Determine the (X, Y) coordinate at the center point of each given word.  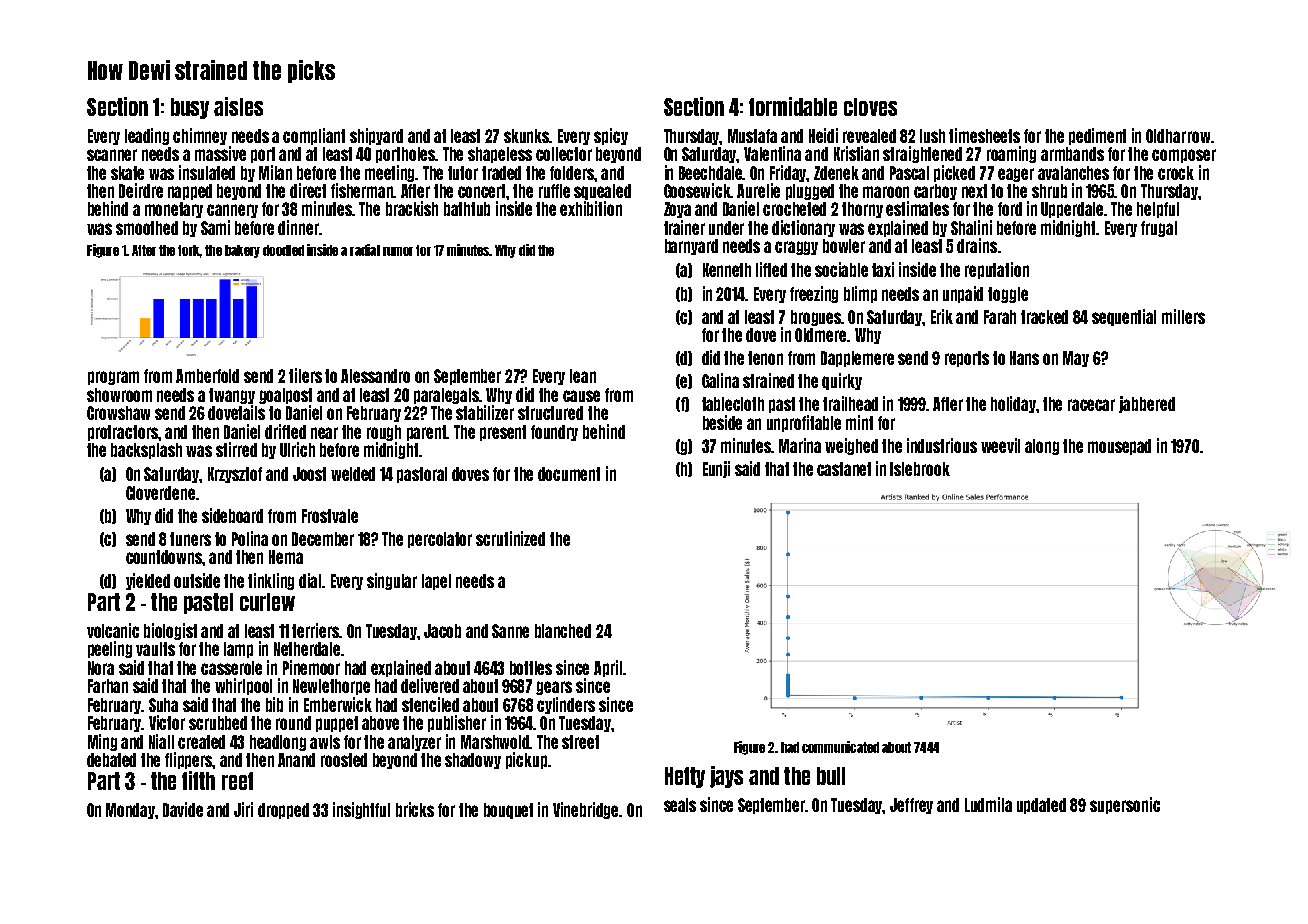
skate (127, 173)
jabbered (1147, 404)
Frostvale (330, 516)
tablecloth (733, 404)
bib (274, 704)
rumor (398, 251)
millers (1183, 316)
